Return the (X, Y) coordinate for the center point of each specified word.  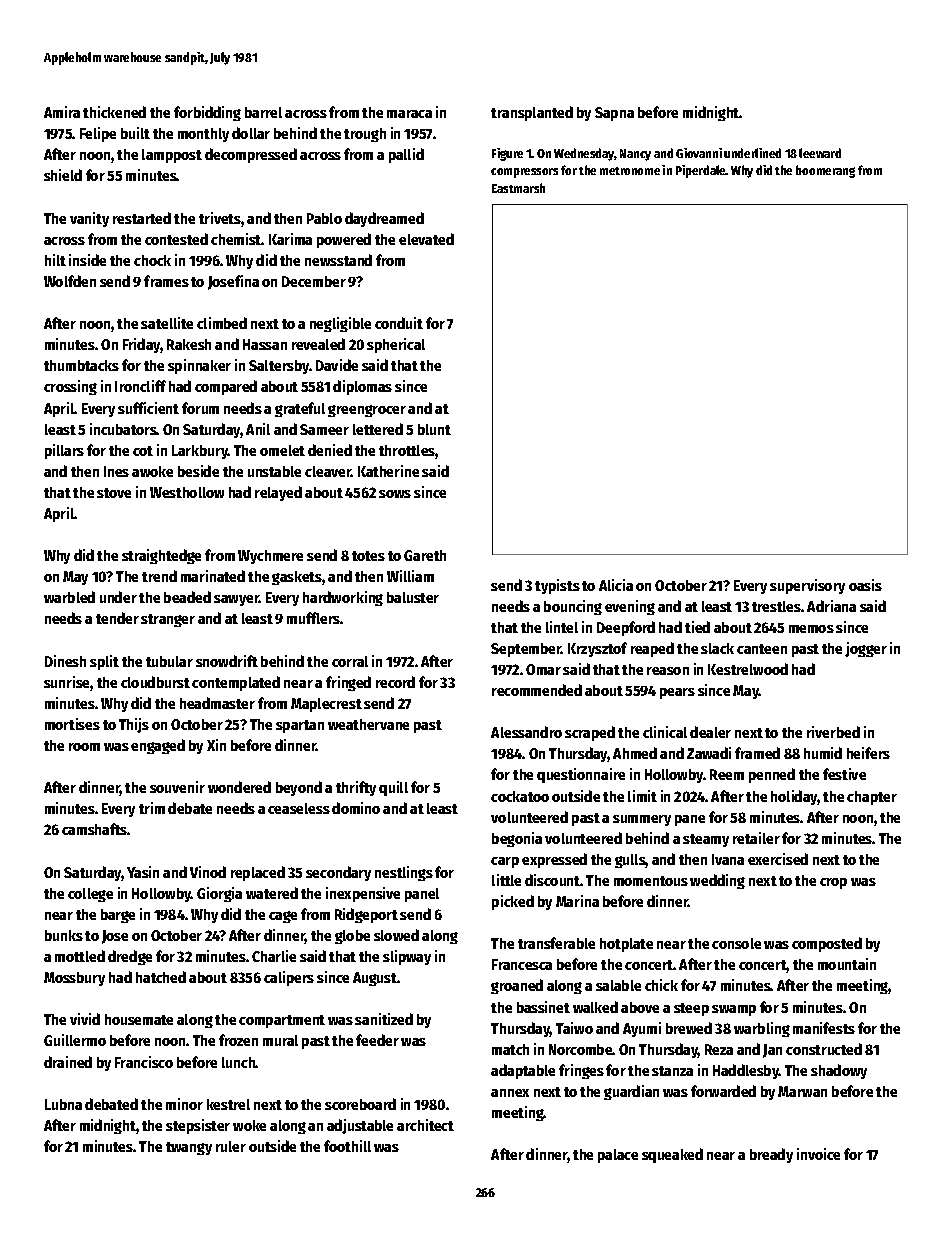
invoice (818, 1154)
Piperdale (701, 171)
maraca (409, 114)
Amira (62, 112)
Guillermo (75, 1040)
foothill (347, 1146)
